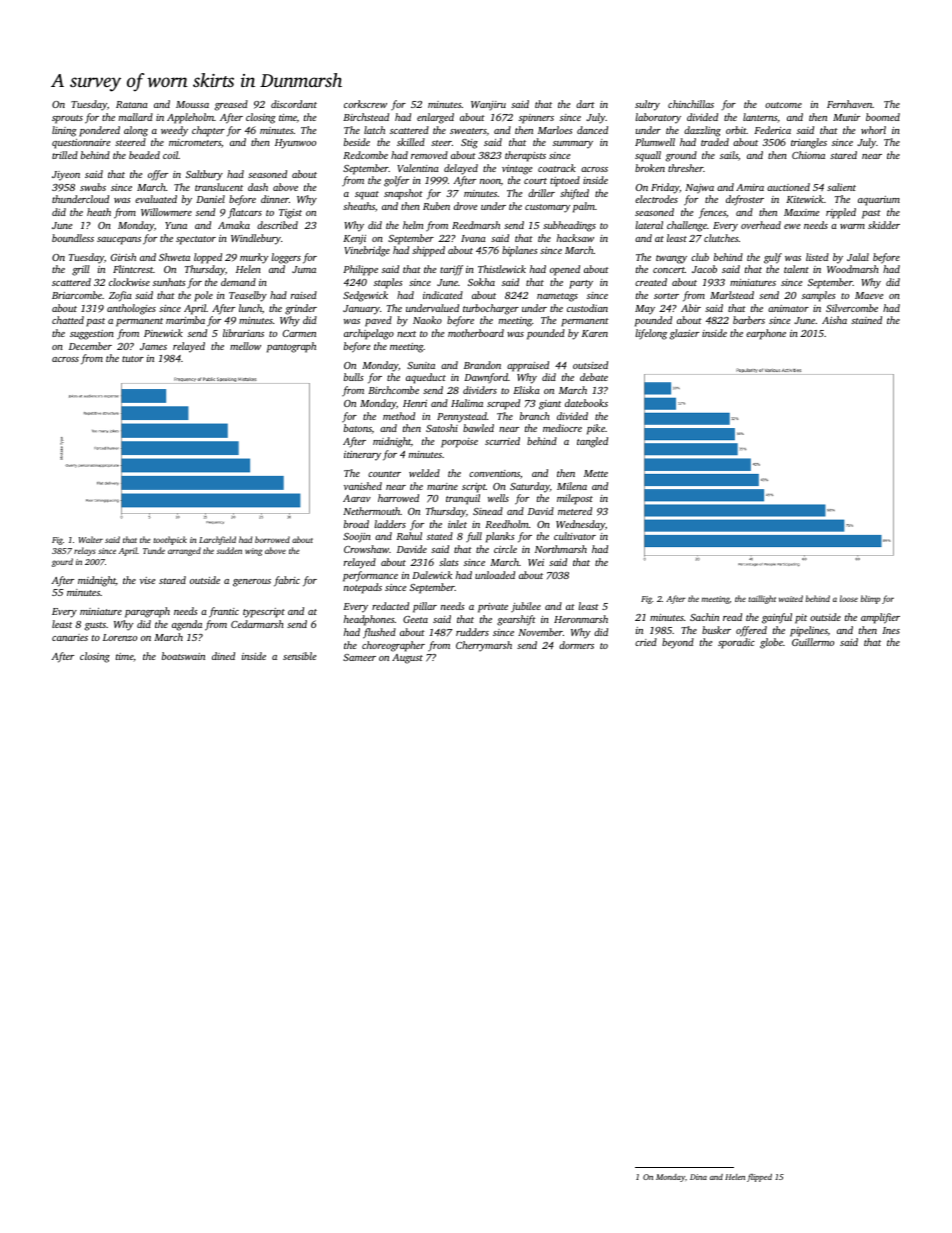 This document has width=952, height=1233. I want to click on earphone, so click(766, 334).
